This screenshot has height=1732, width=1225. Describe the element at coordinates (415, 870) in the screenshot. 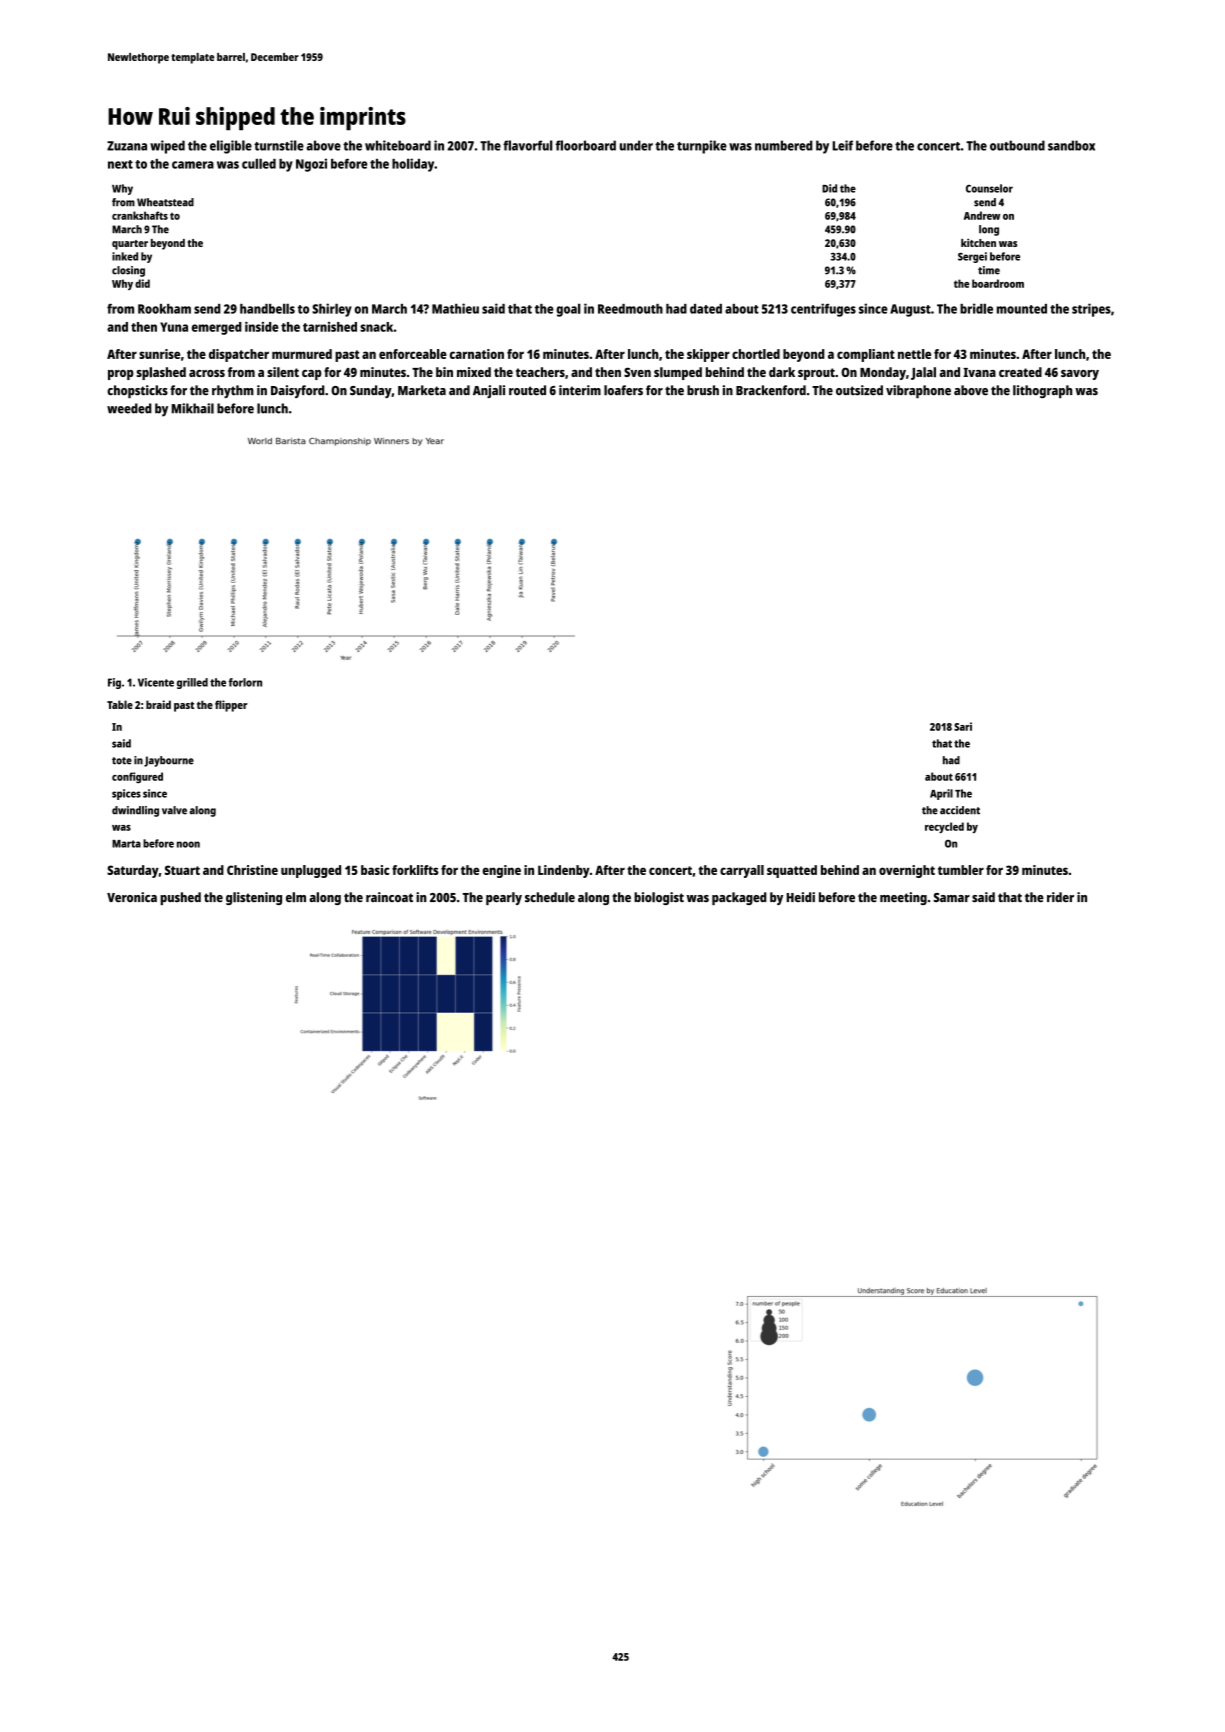

I see `forklifts` at that location.
